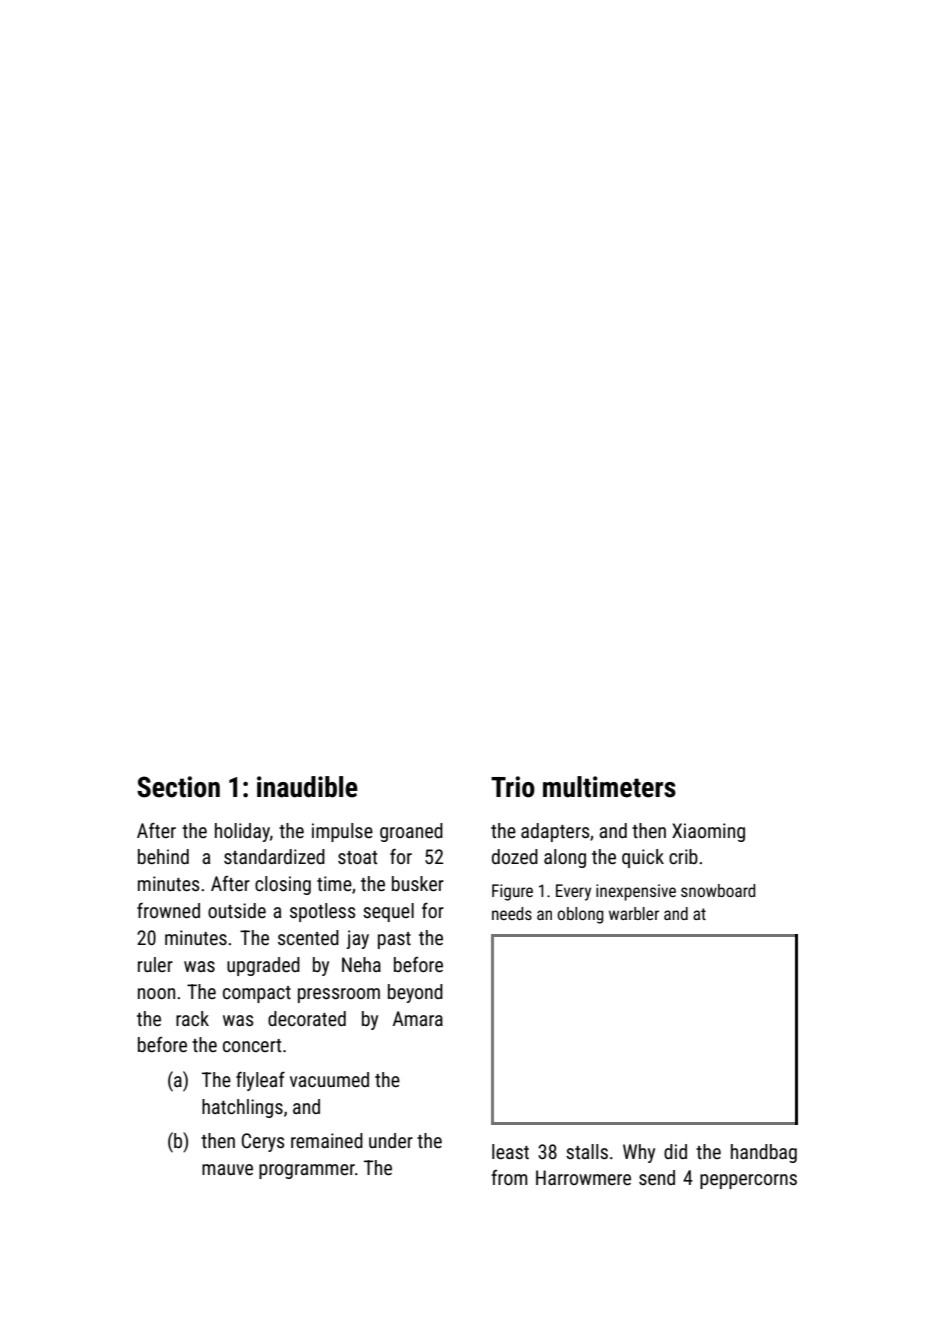 The height and width of the screenshot is (1326, 935). Describe the element at coordinates (513, 787) in the screenshot. I see `Trio` at that location.
